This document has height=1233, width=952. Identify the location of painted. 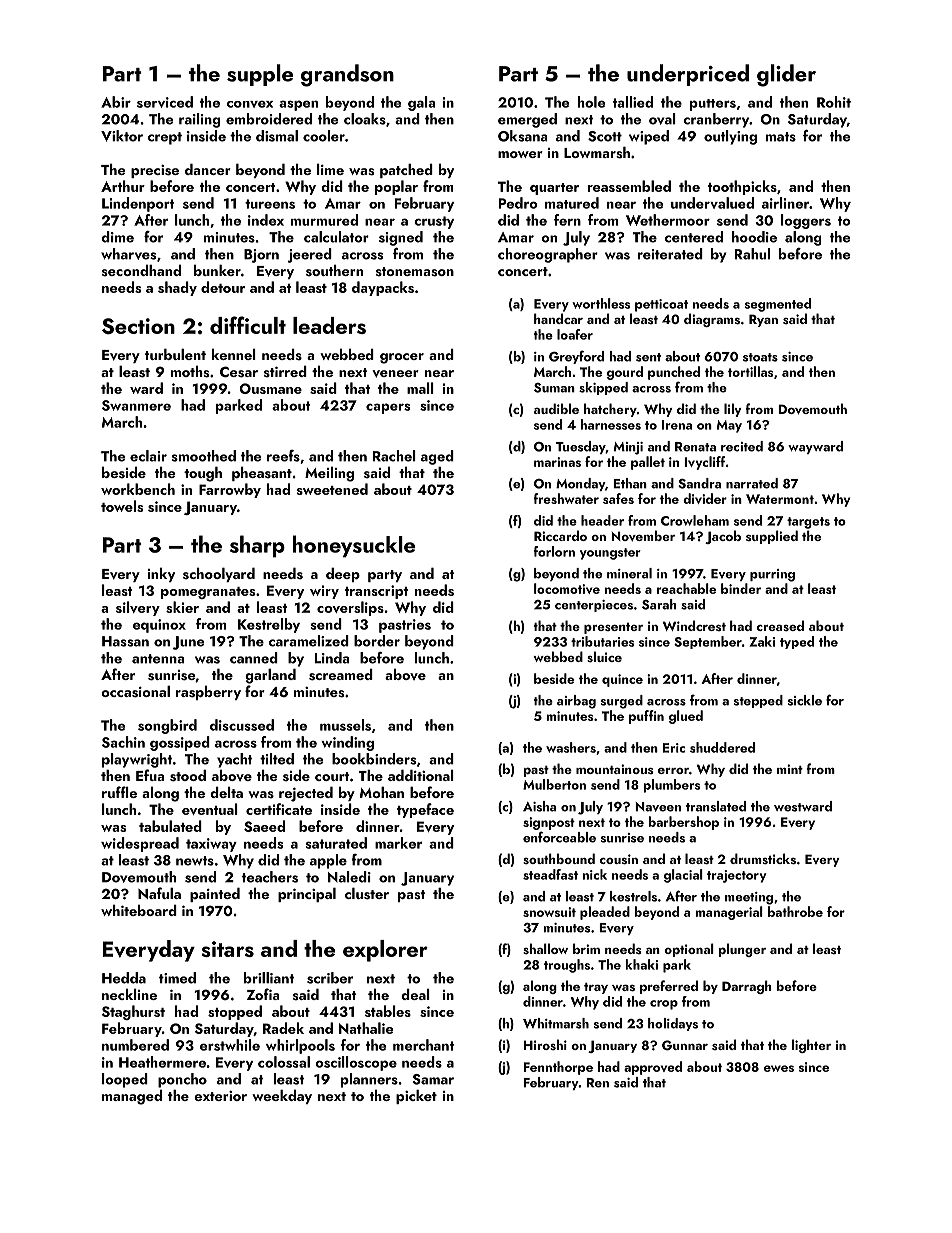
(215, 895).
